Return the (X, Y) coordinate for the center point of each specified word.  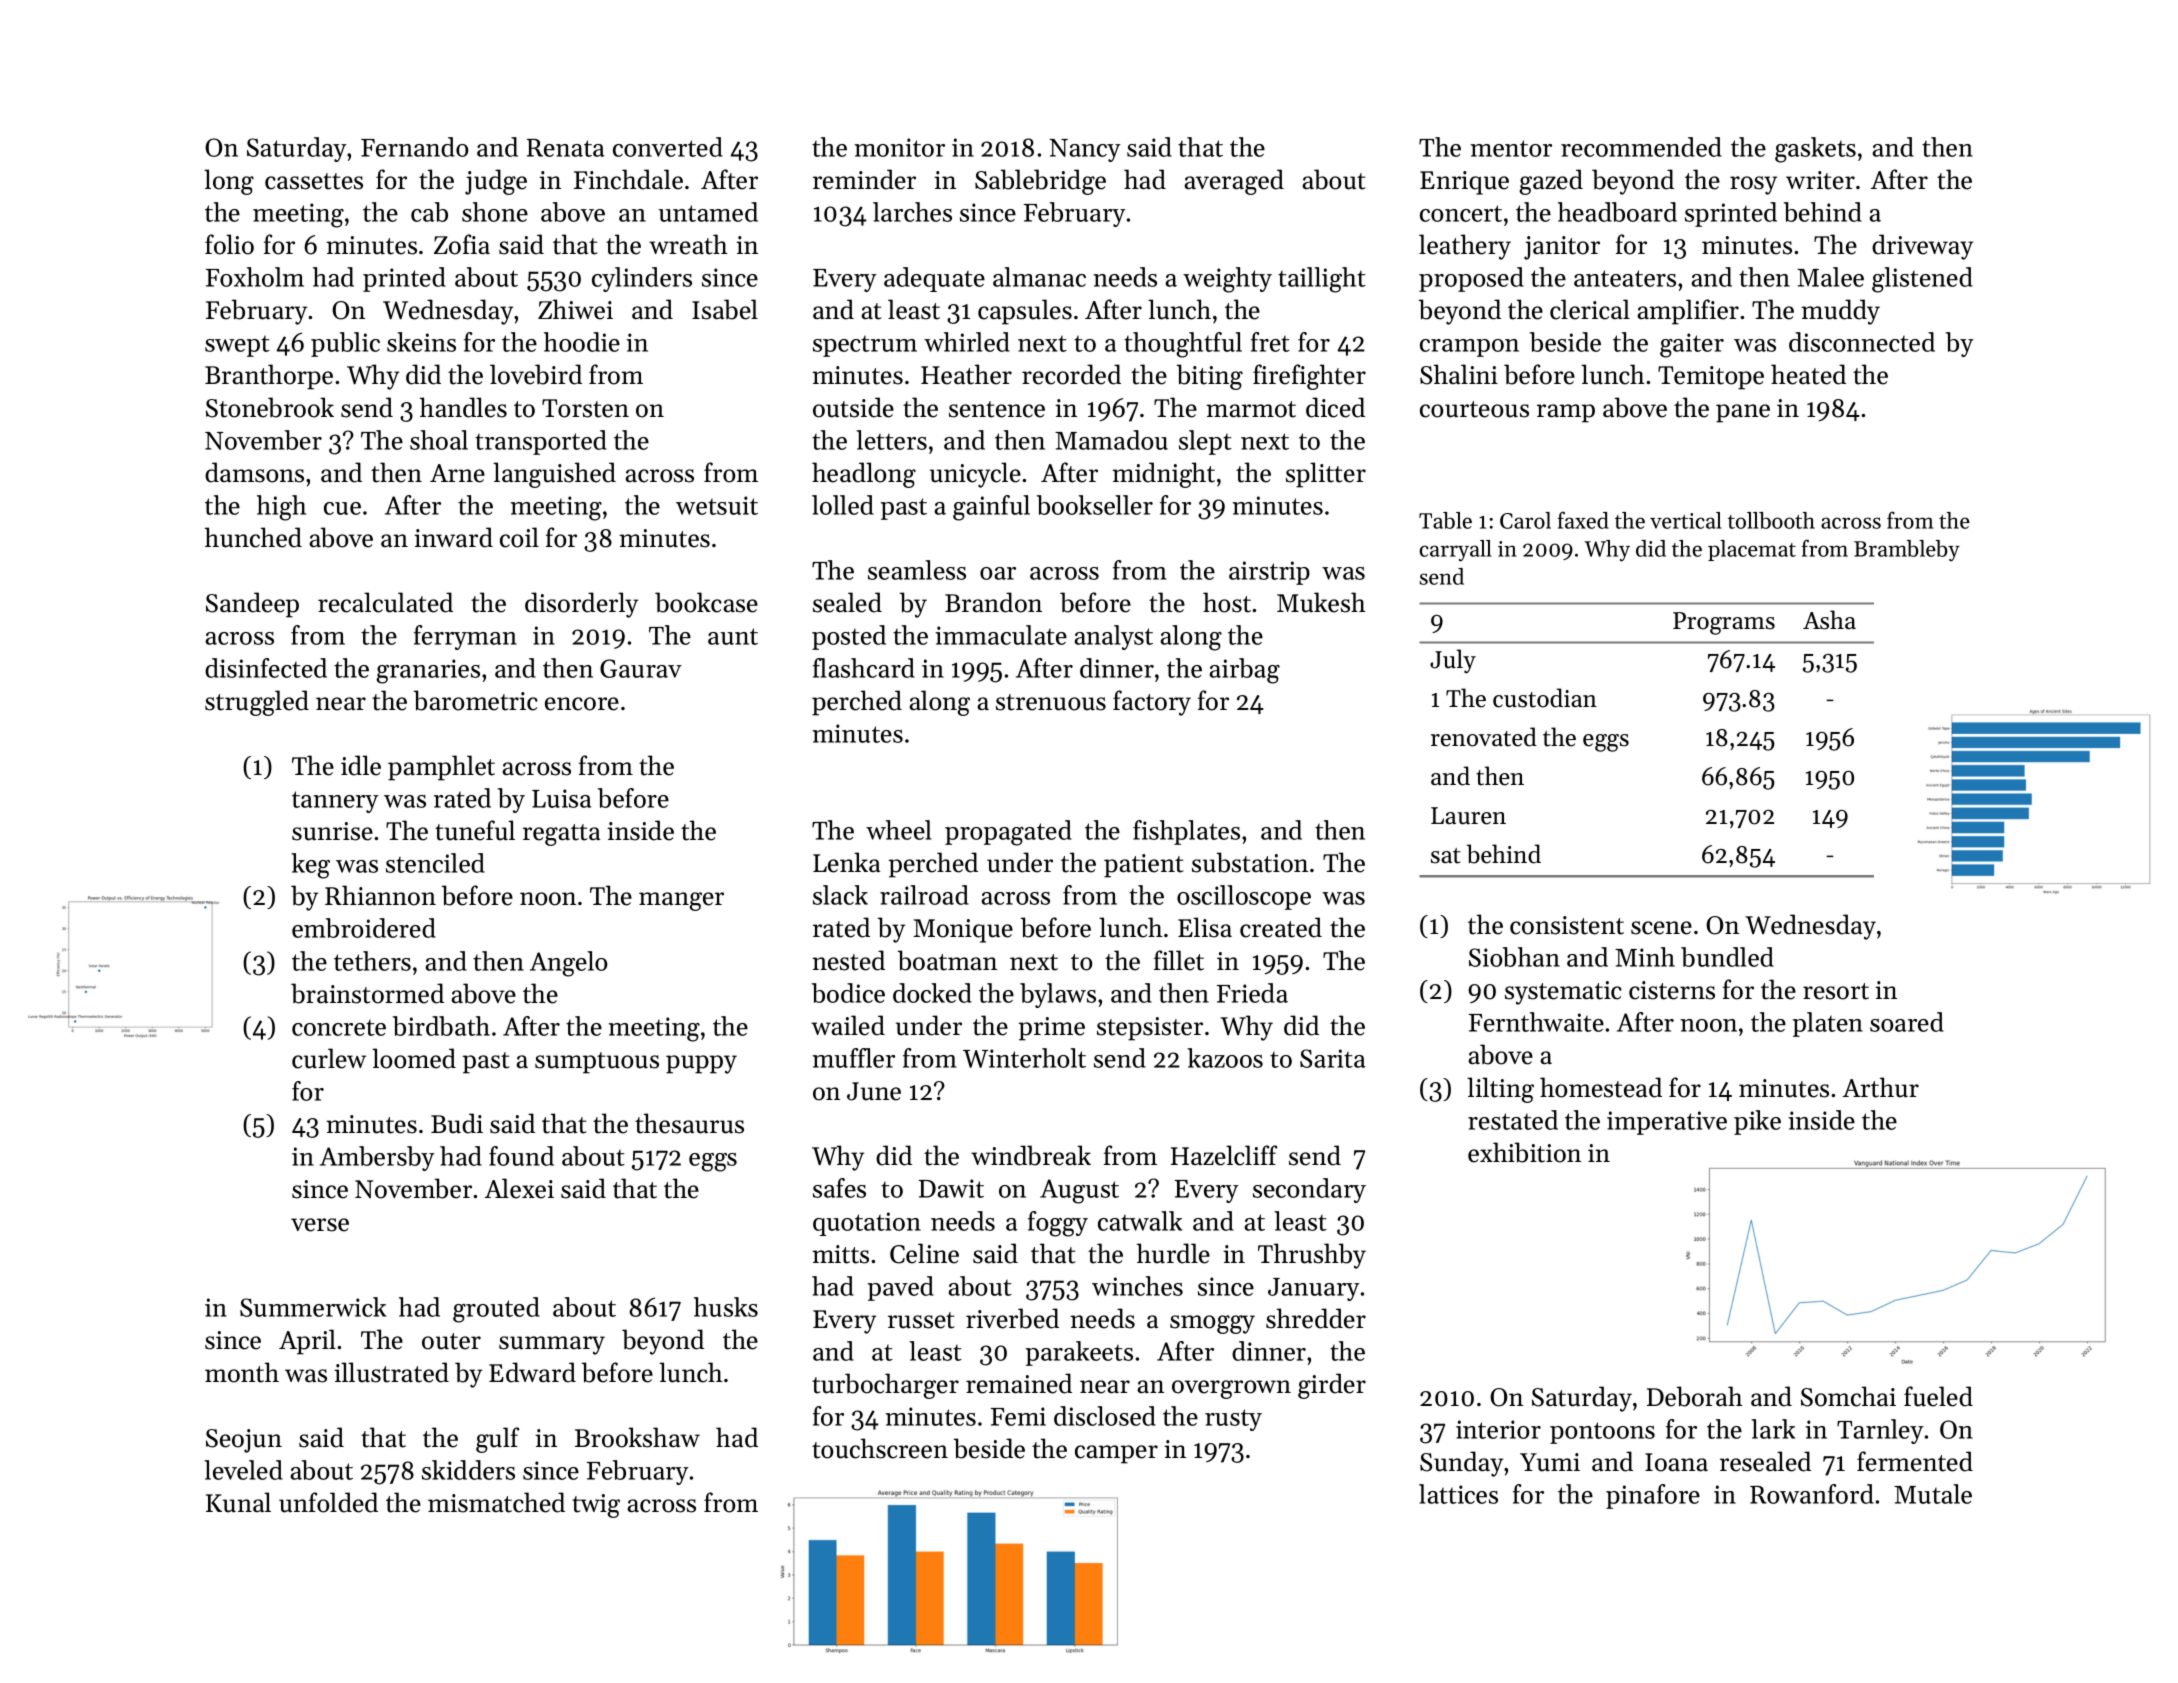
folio (229, 244)
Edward (532, 1372)
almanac (1039, 277)
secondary (1309, 1190)
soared (1907, 1022)
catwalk (1140, 1221)
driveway (1922, 247)
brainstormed (367, 993)
